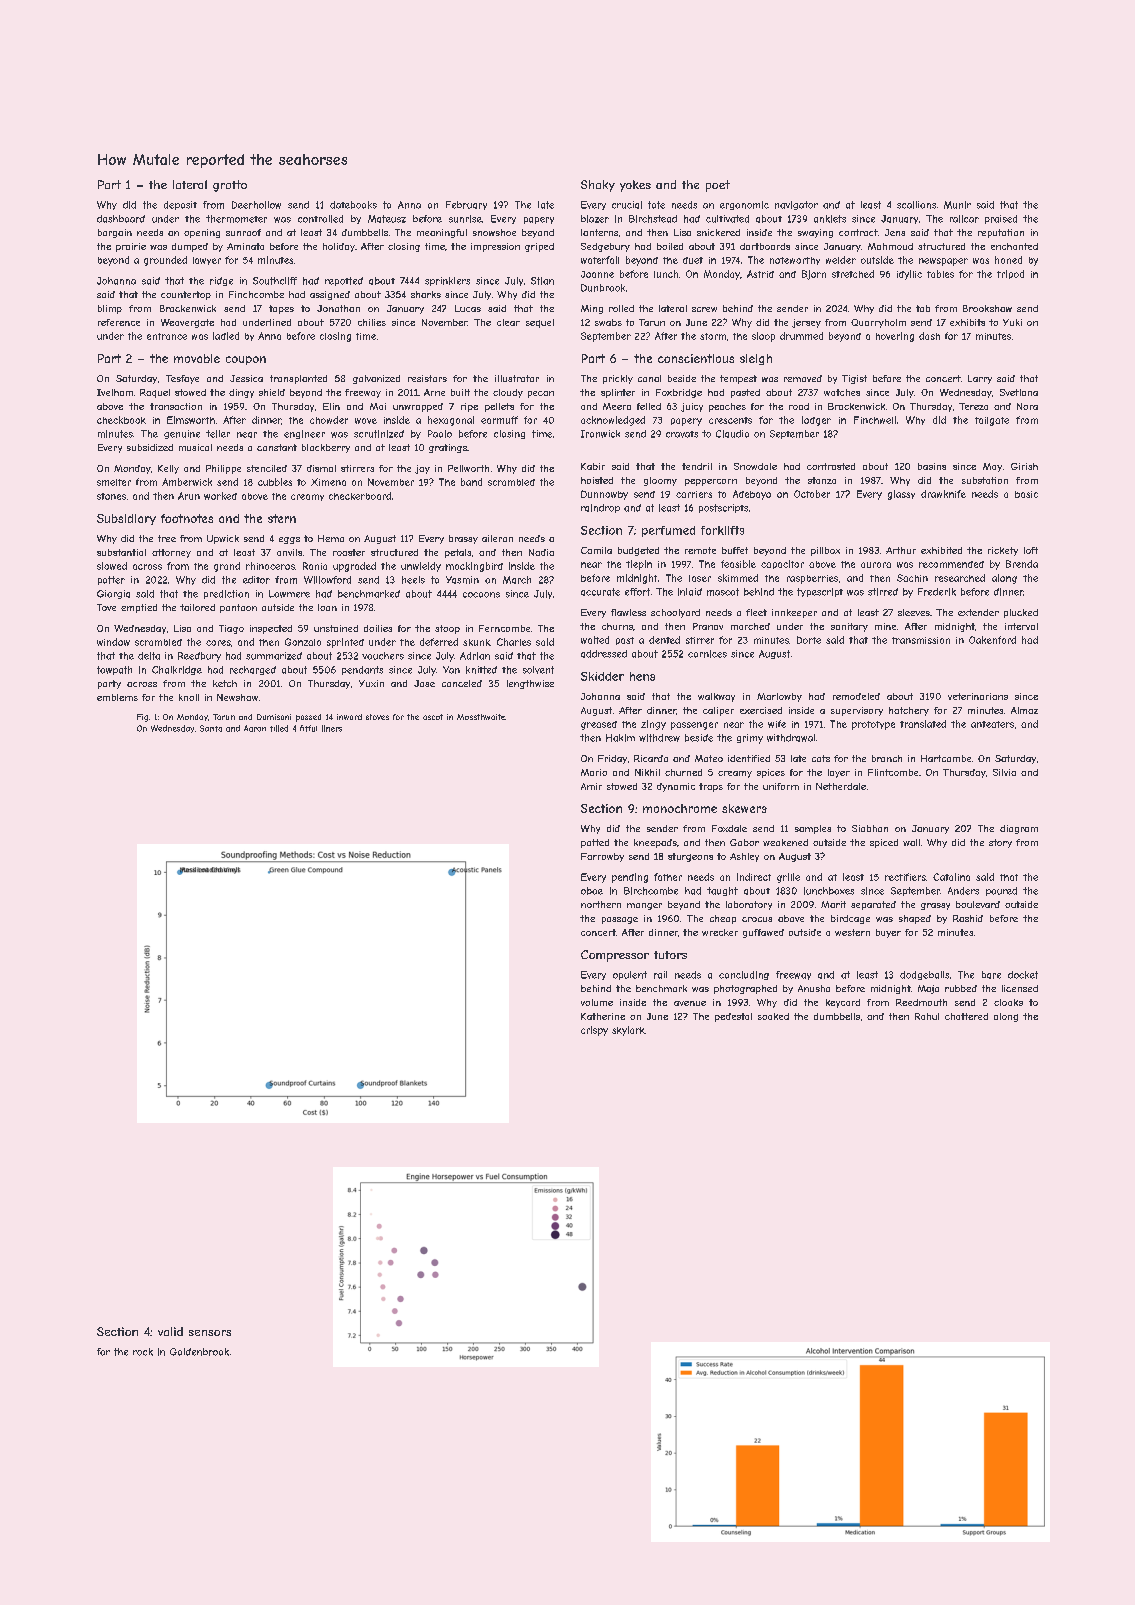 The width and height of the screenshot is (1135, 1605). Describe the element at coordinates (649, 378) in the screenshot. I see `canal` at that location.
